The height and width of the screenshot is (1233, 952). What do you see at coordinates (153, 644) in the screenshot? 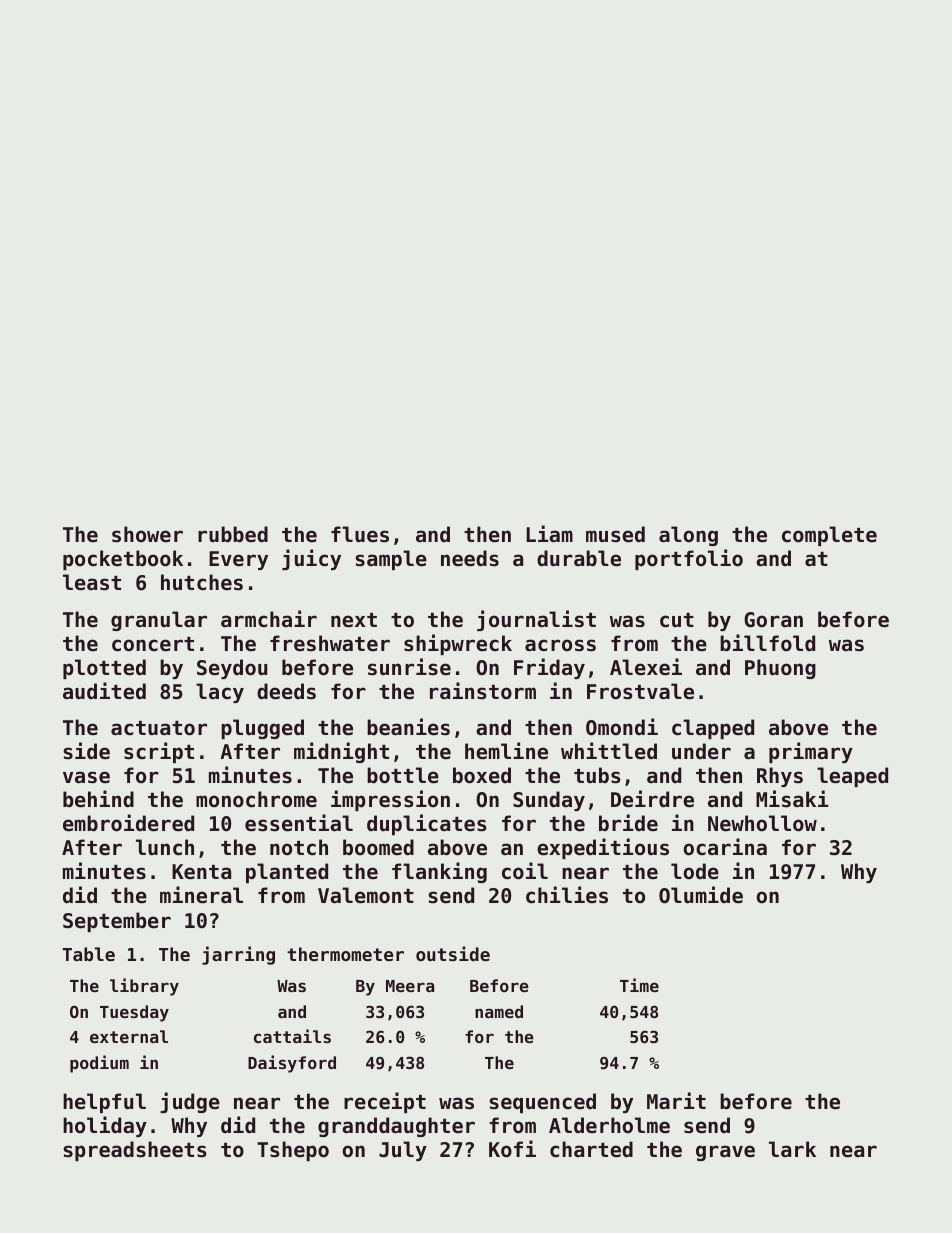
I see `concert` at bounding box center [153, 644].
